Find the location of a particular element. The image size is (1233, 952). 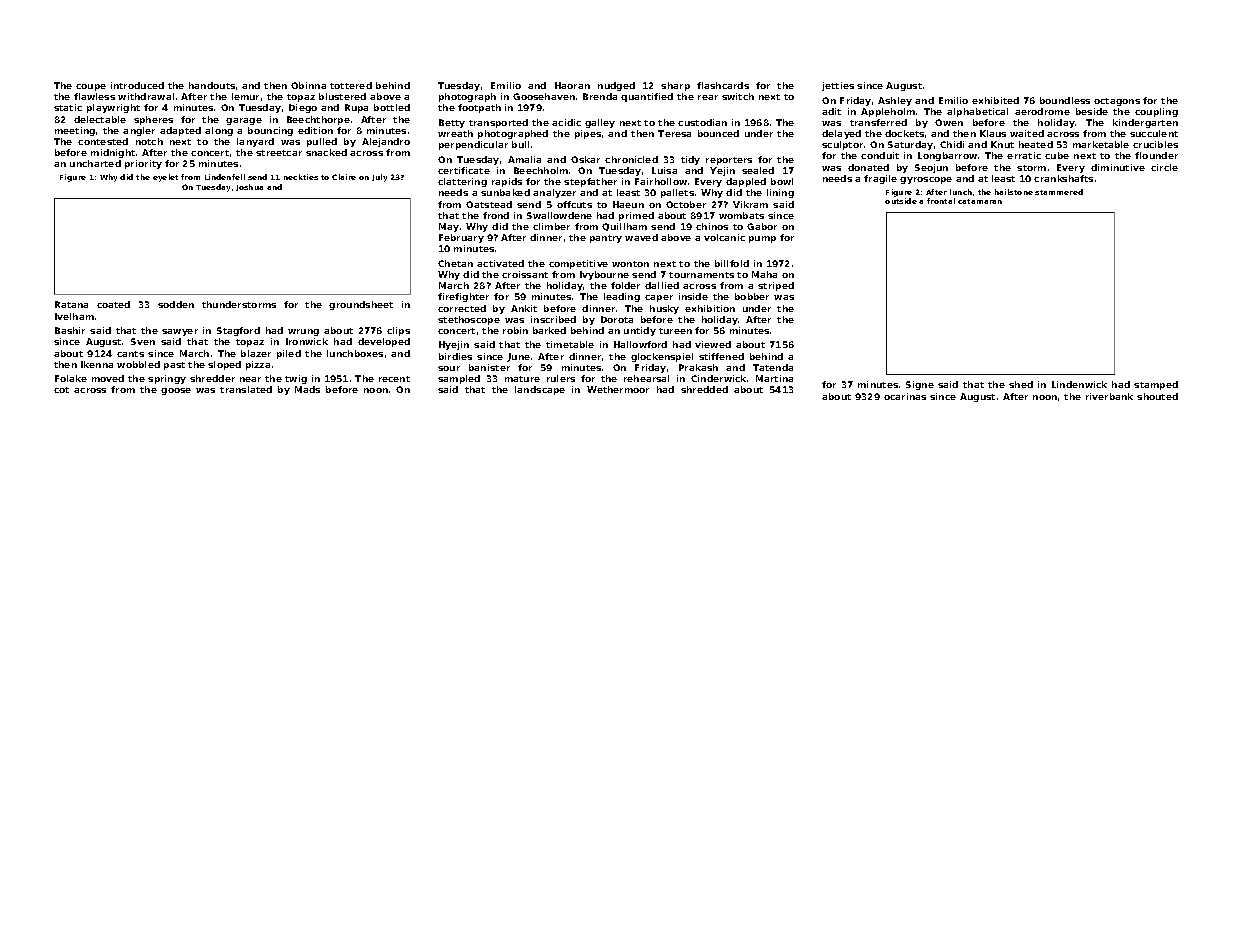

folder is located at coordinates (625, 285).
